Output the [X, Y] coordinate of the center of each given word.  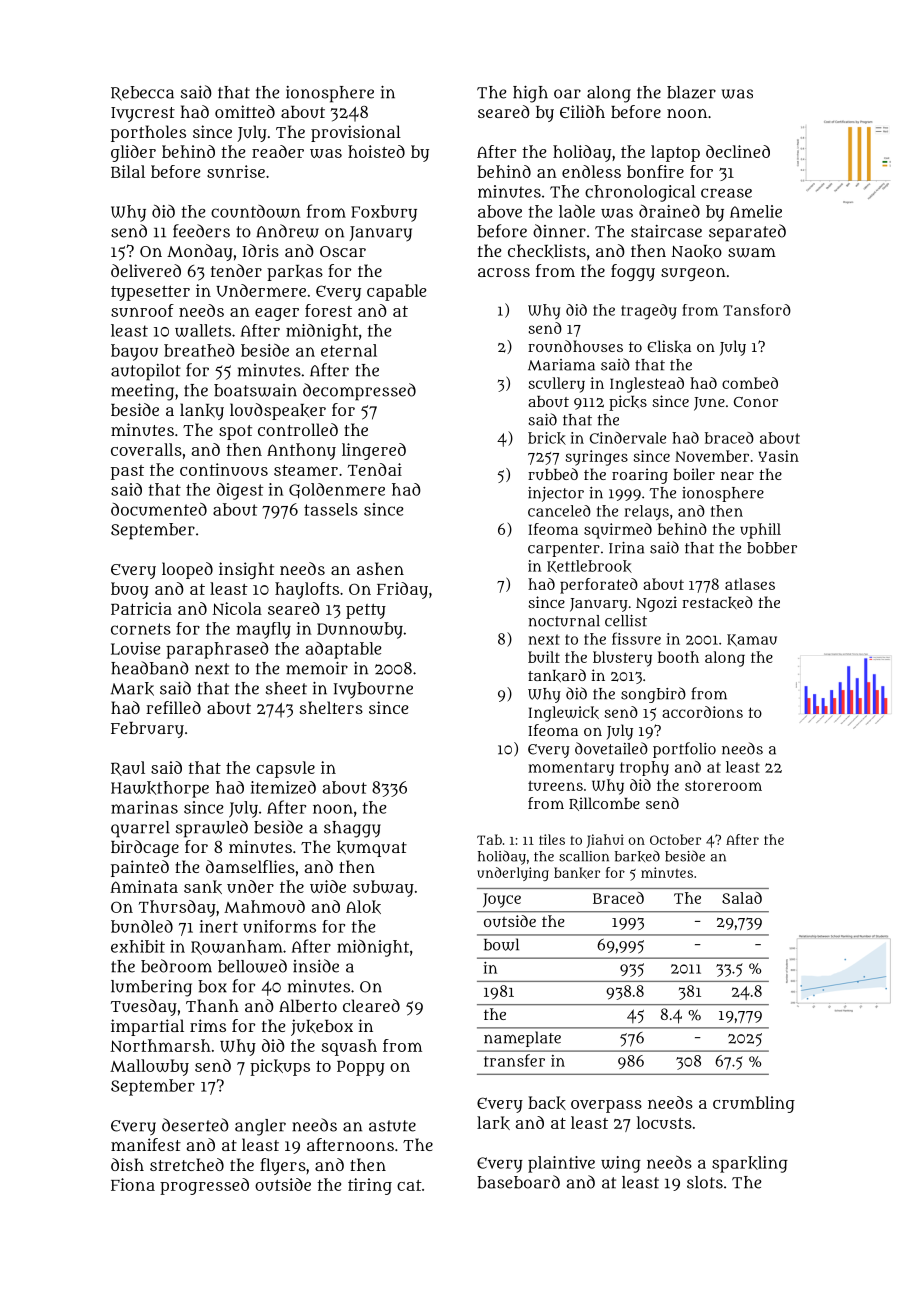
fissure [636, 638]
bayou [134, 352]
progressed [204, 1186]
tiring [370, 1186]
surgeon [693, 274]
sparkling [750, 1164]
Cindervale [628, 438]
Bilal [128, 171]
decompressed [359, 392]
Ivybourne [373, 690]
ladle [577, 211]
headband [150, 668]
